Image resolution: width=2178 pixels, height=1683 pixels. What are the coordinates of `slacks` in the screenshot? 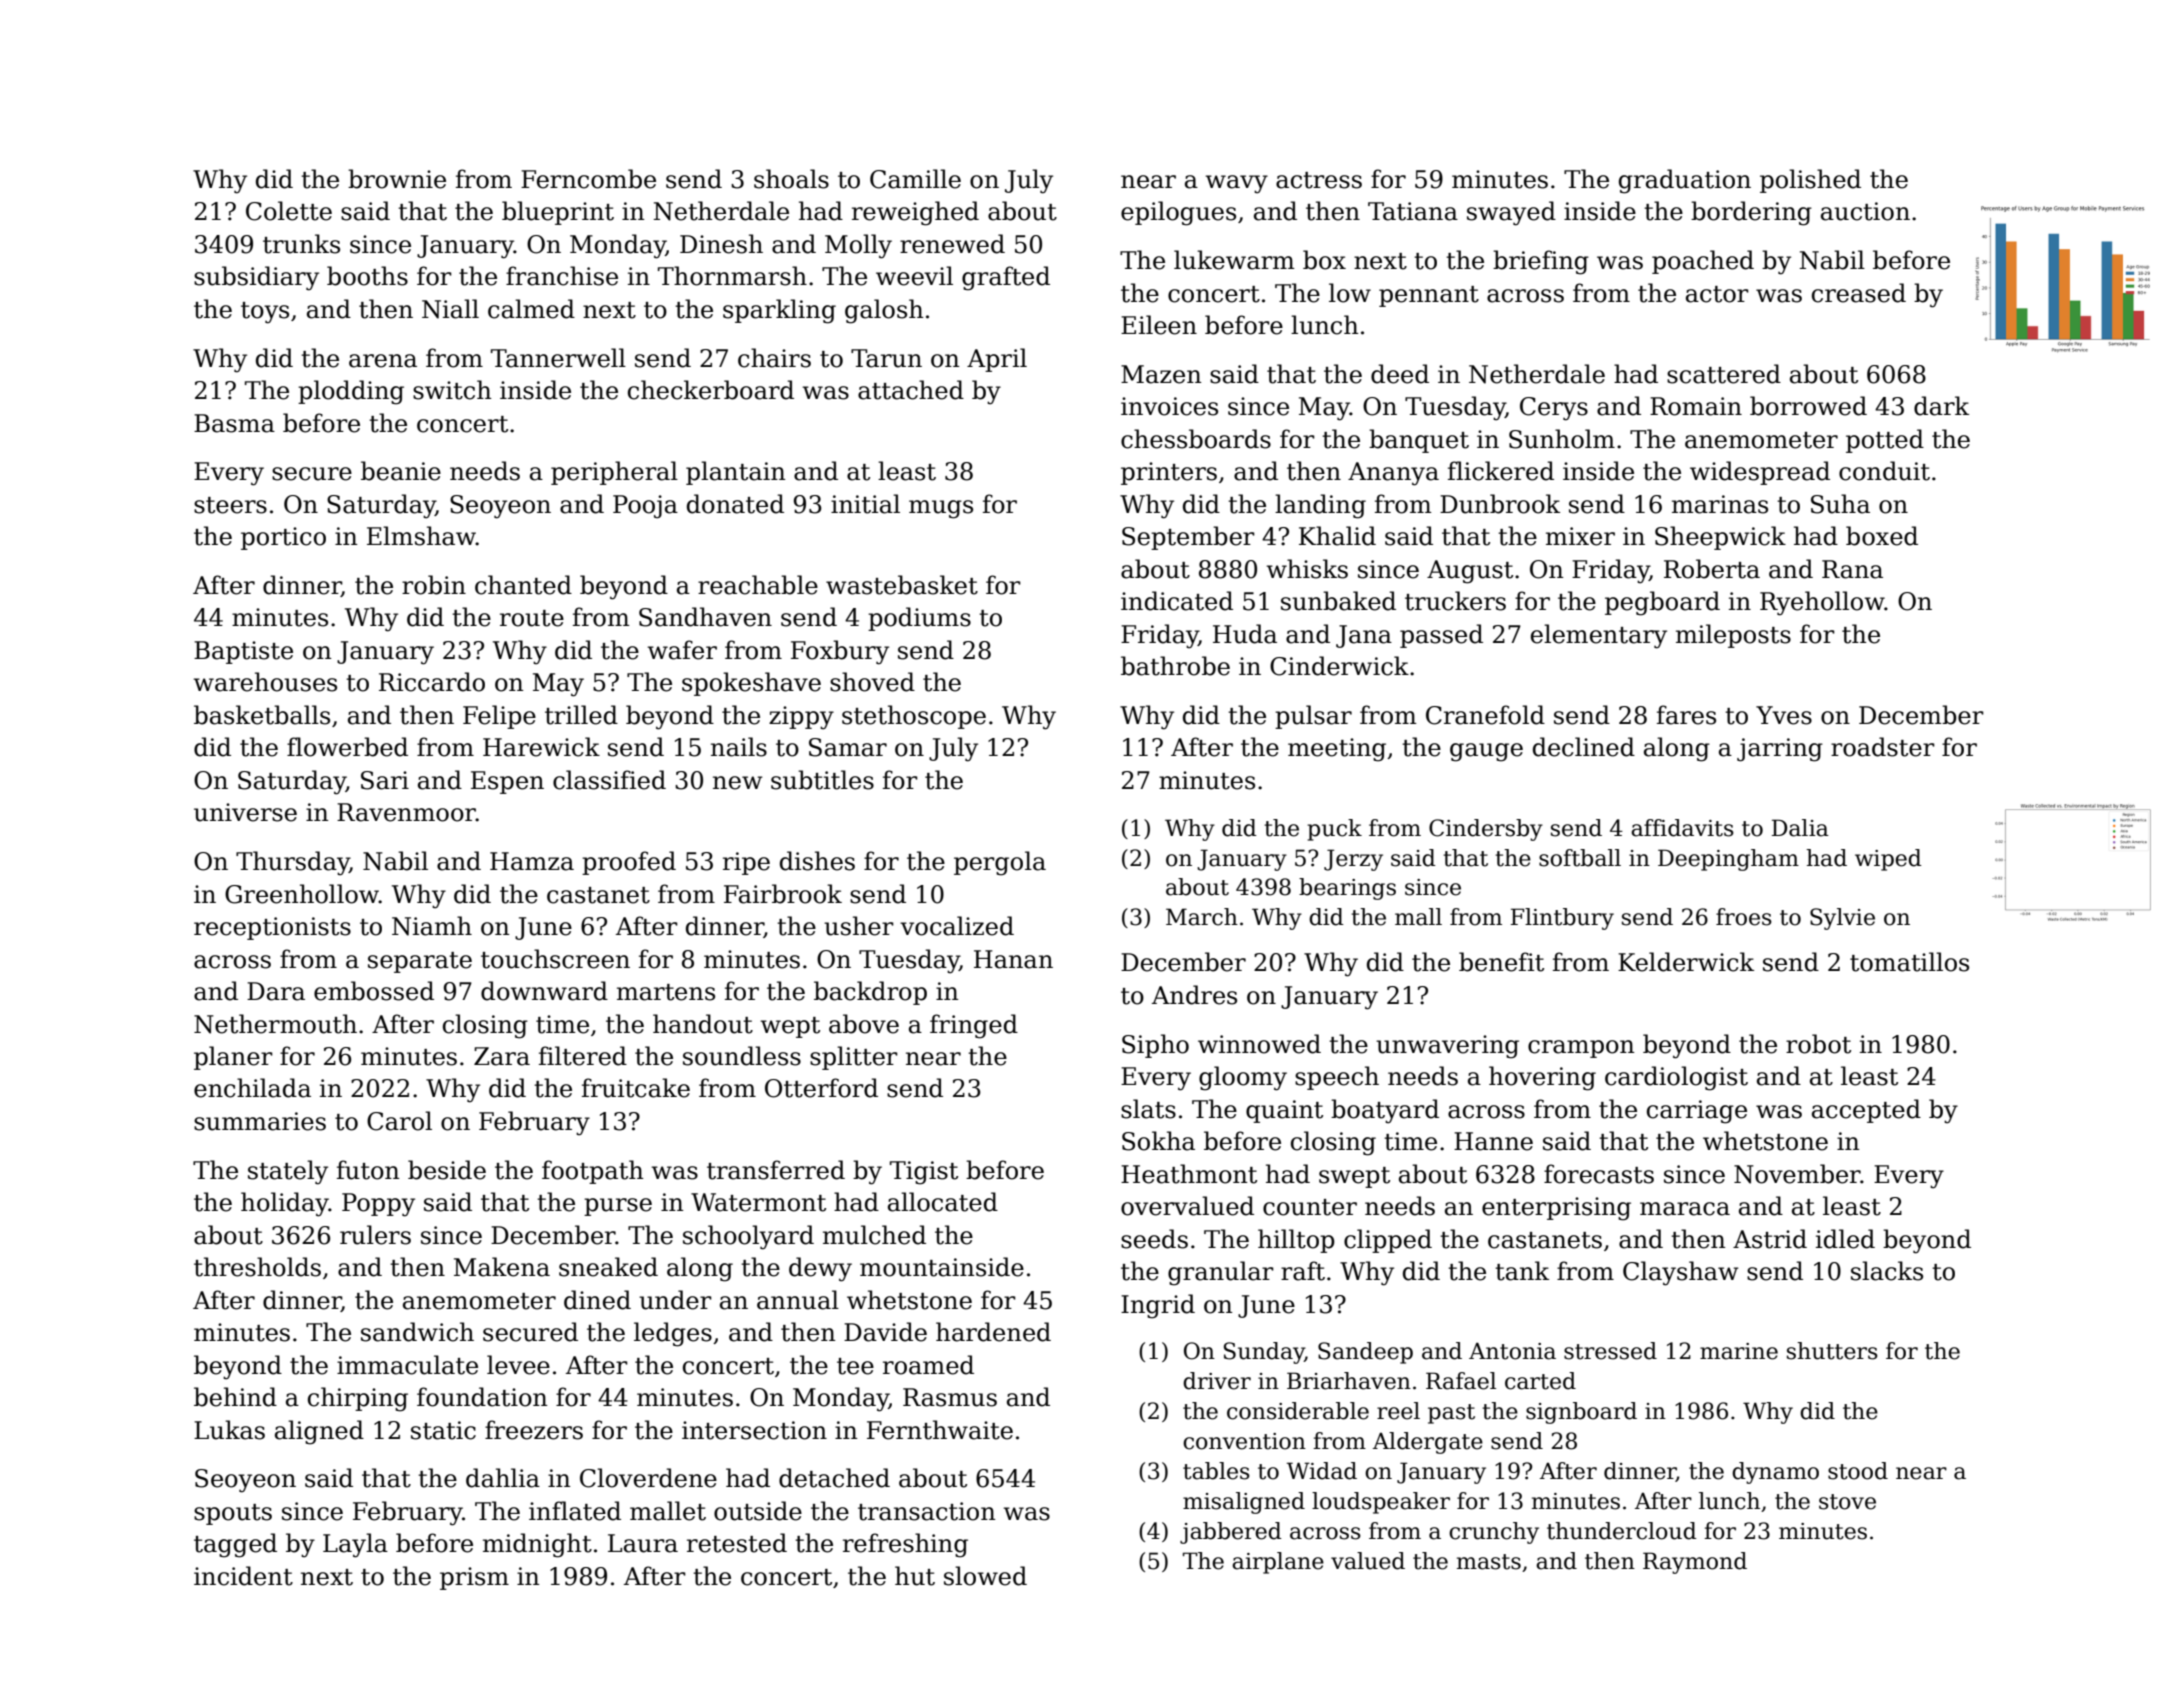 It's located at (1887, 1271).
